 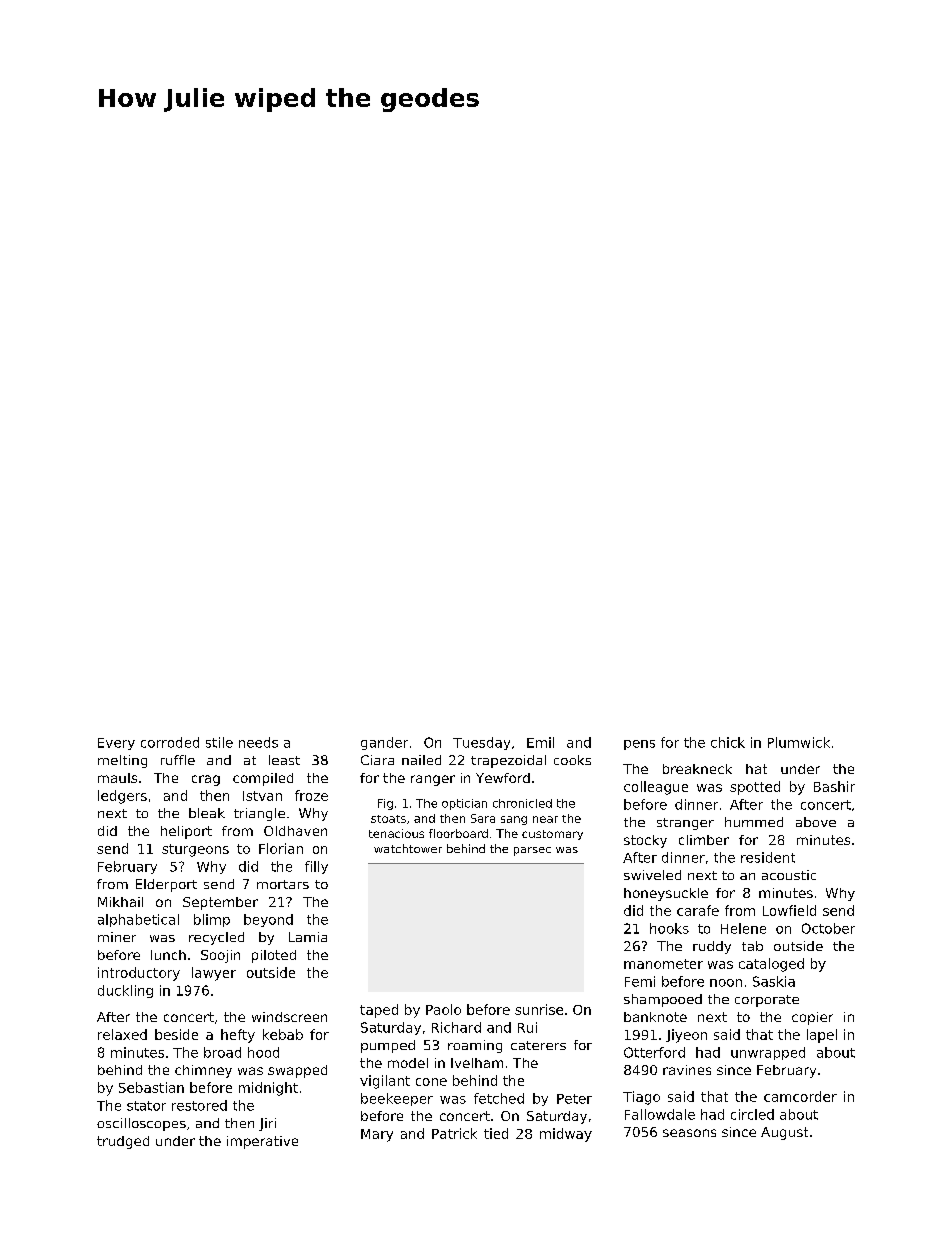 What do you see at coordinates (199, 1105) in the document?
I see `restored` at bounding box center [199, 1105].
